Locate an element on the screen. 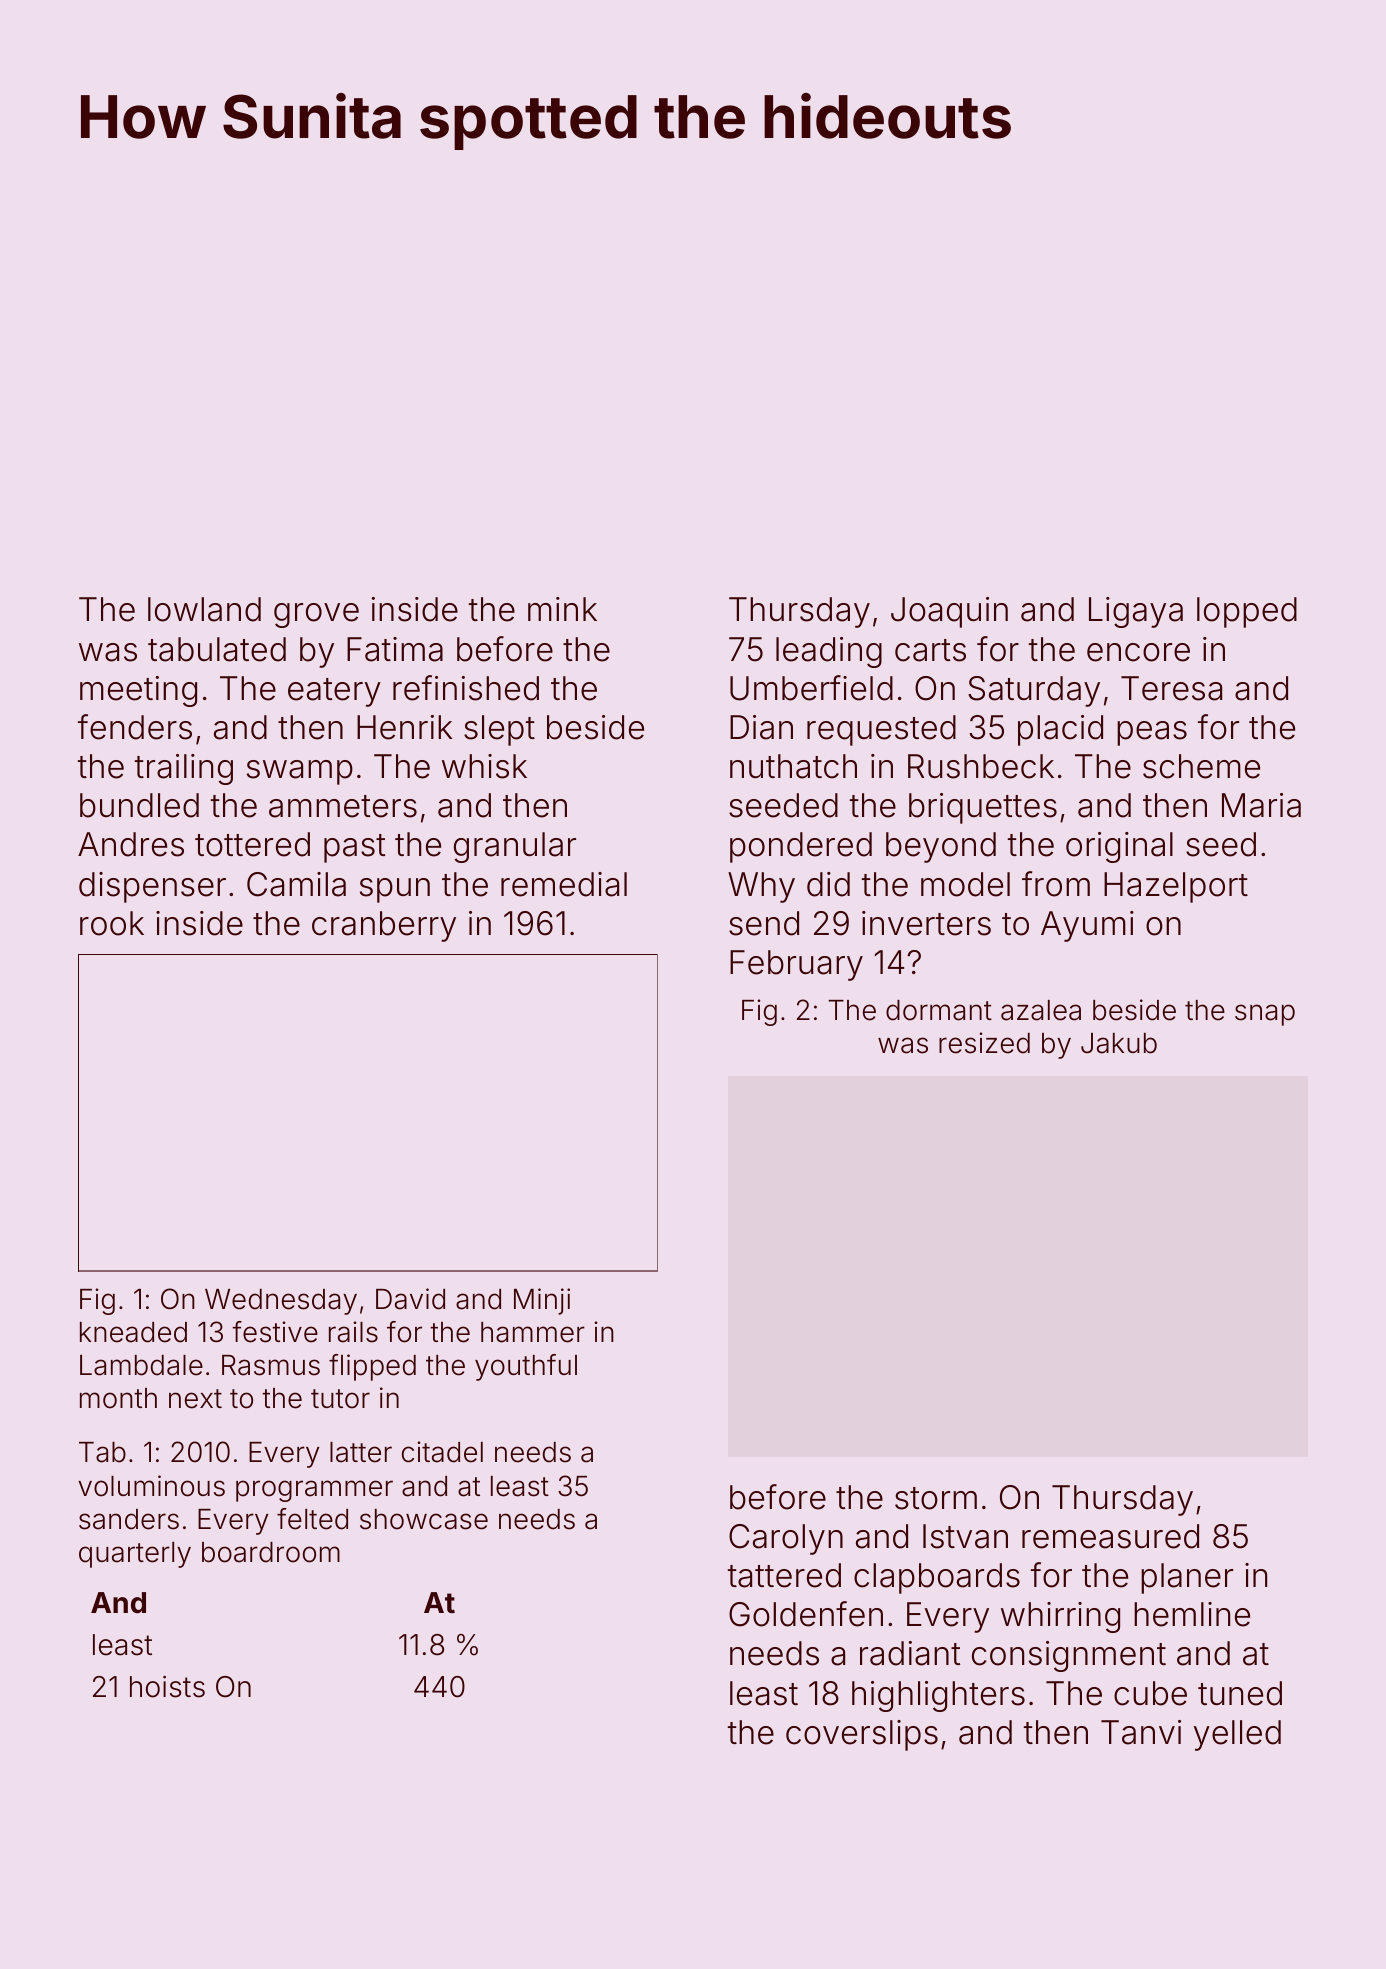  resized is located at coordinates (984, 1043).
